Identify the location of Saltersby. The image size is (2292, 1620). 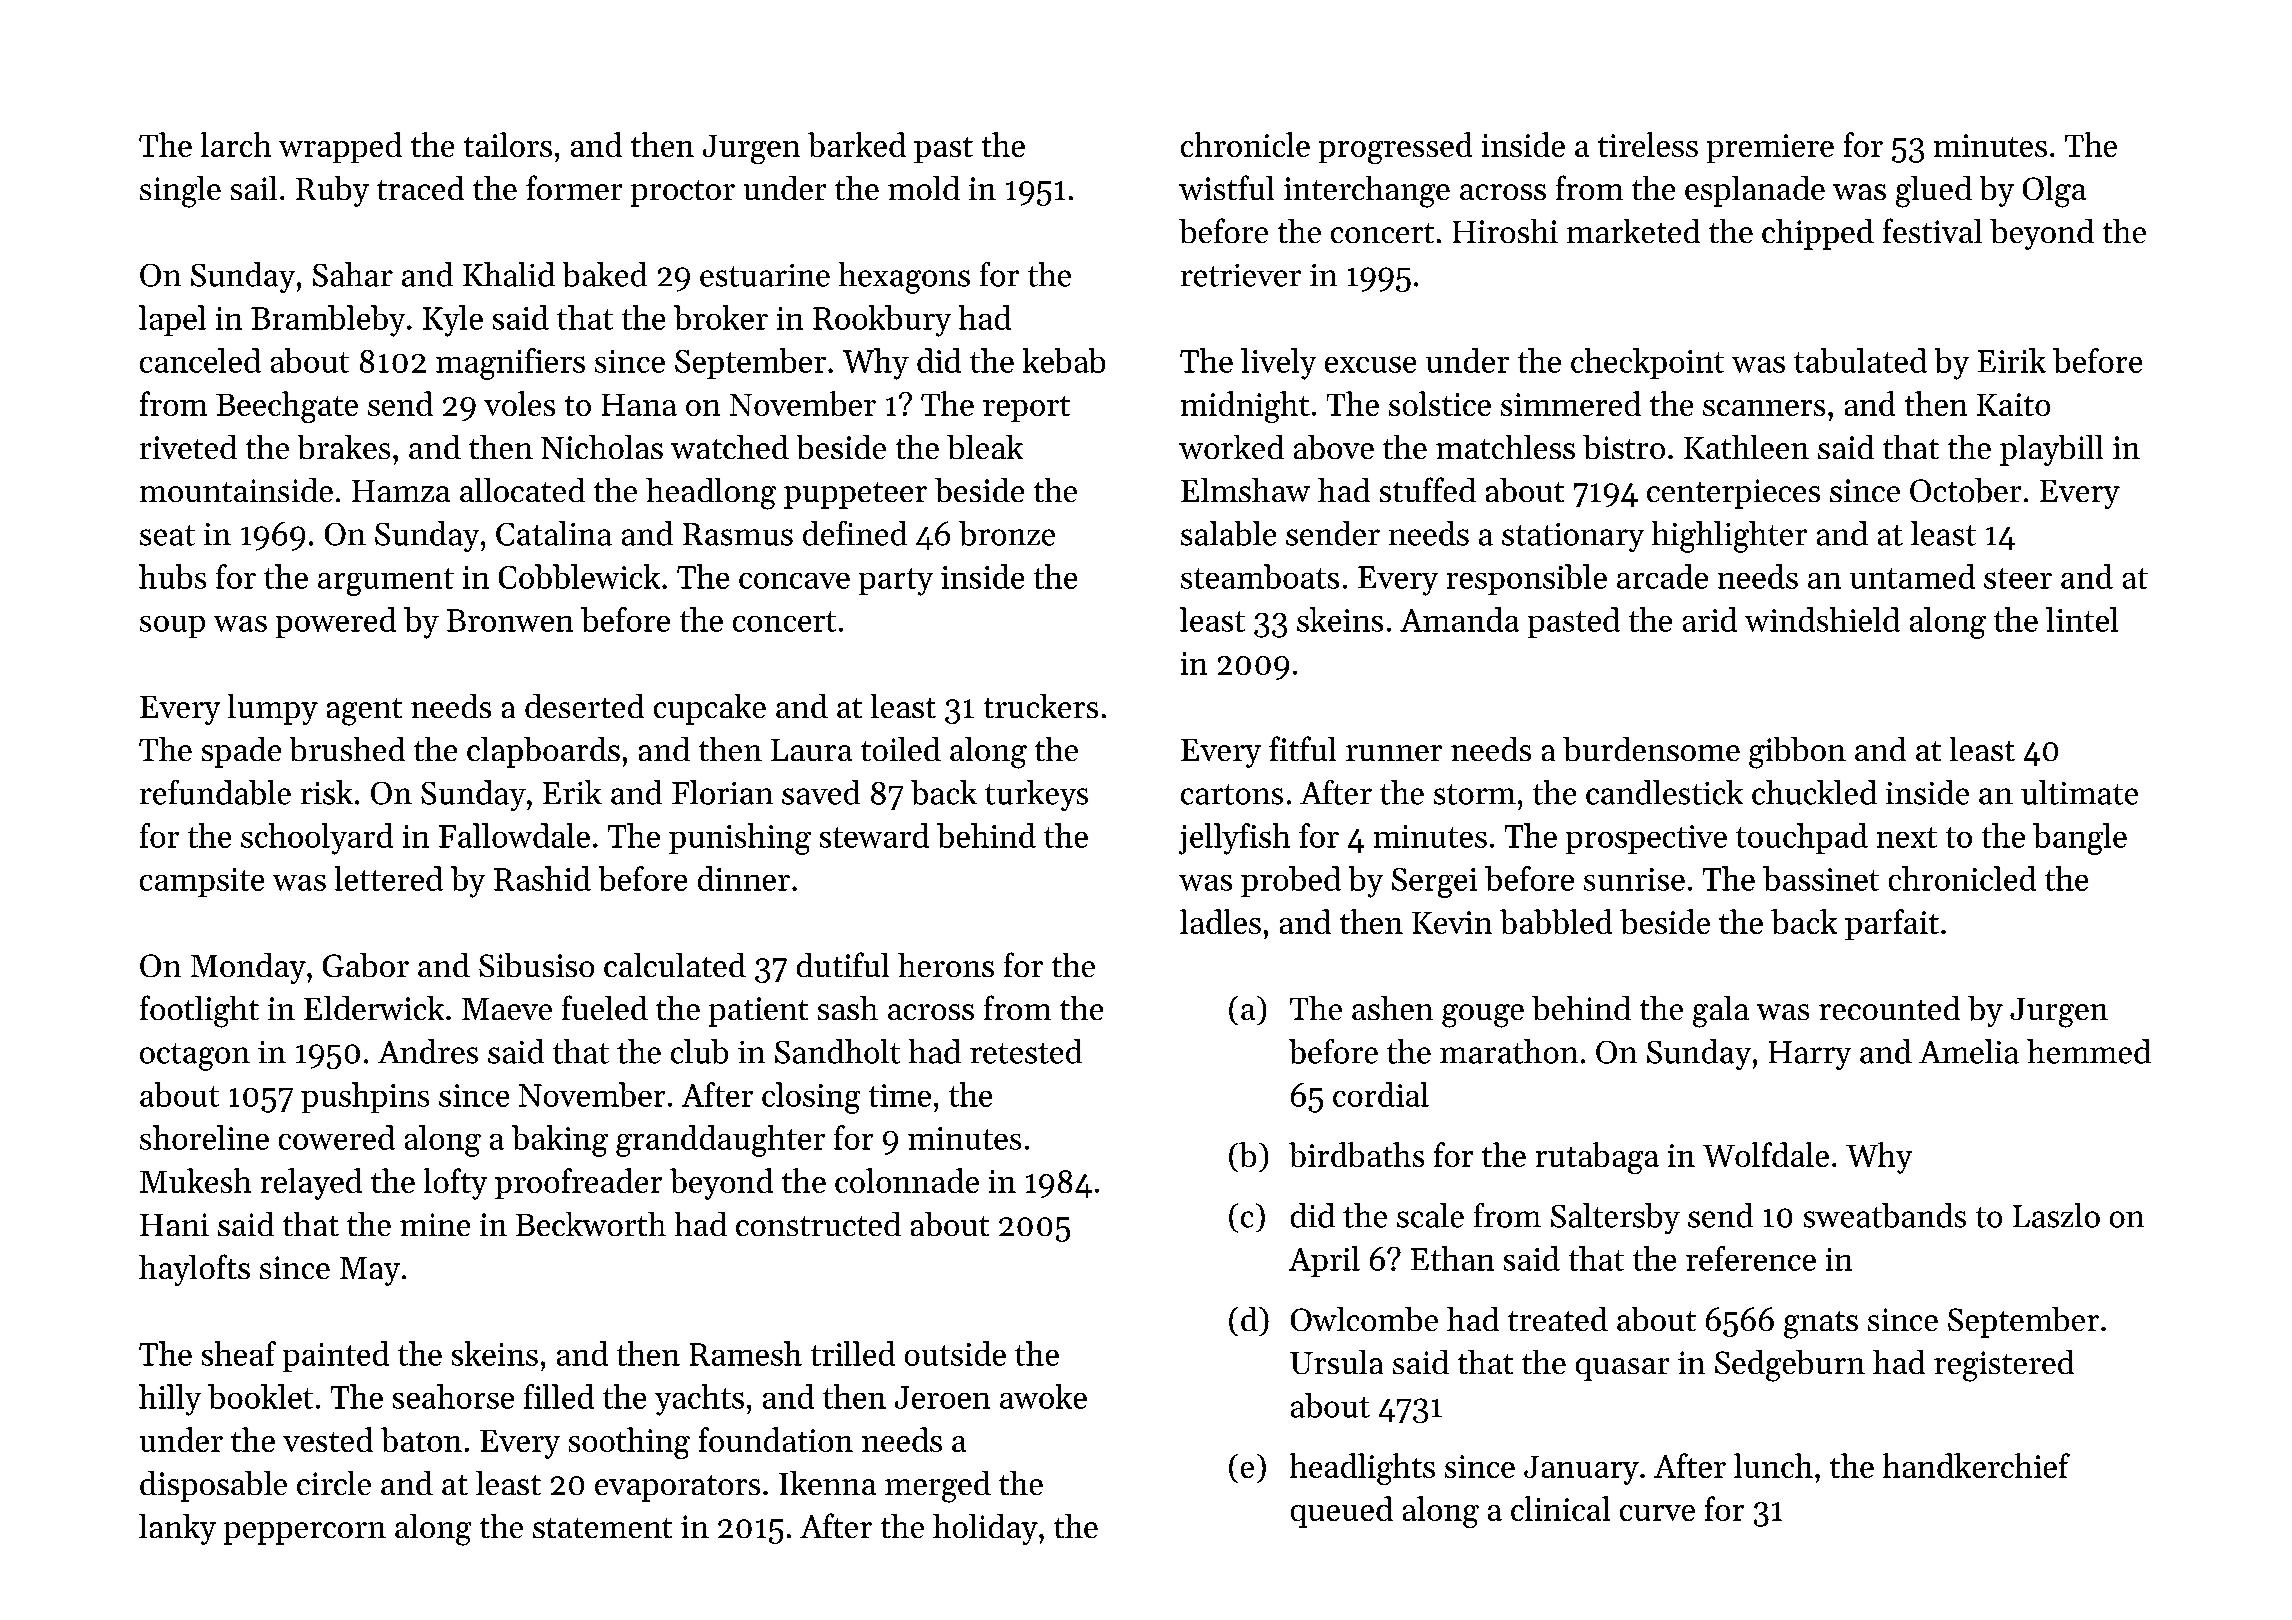
(1615, 1218).
